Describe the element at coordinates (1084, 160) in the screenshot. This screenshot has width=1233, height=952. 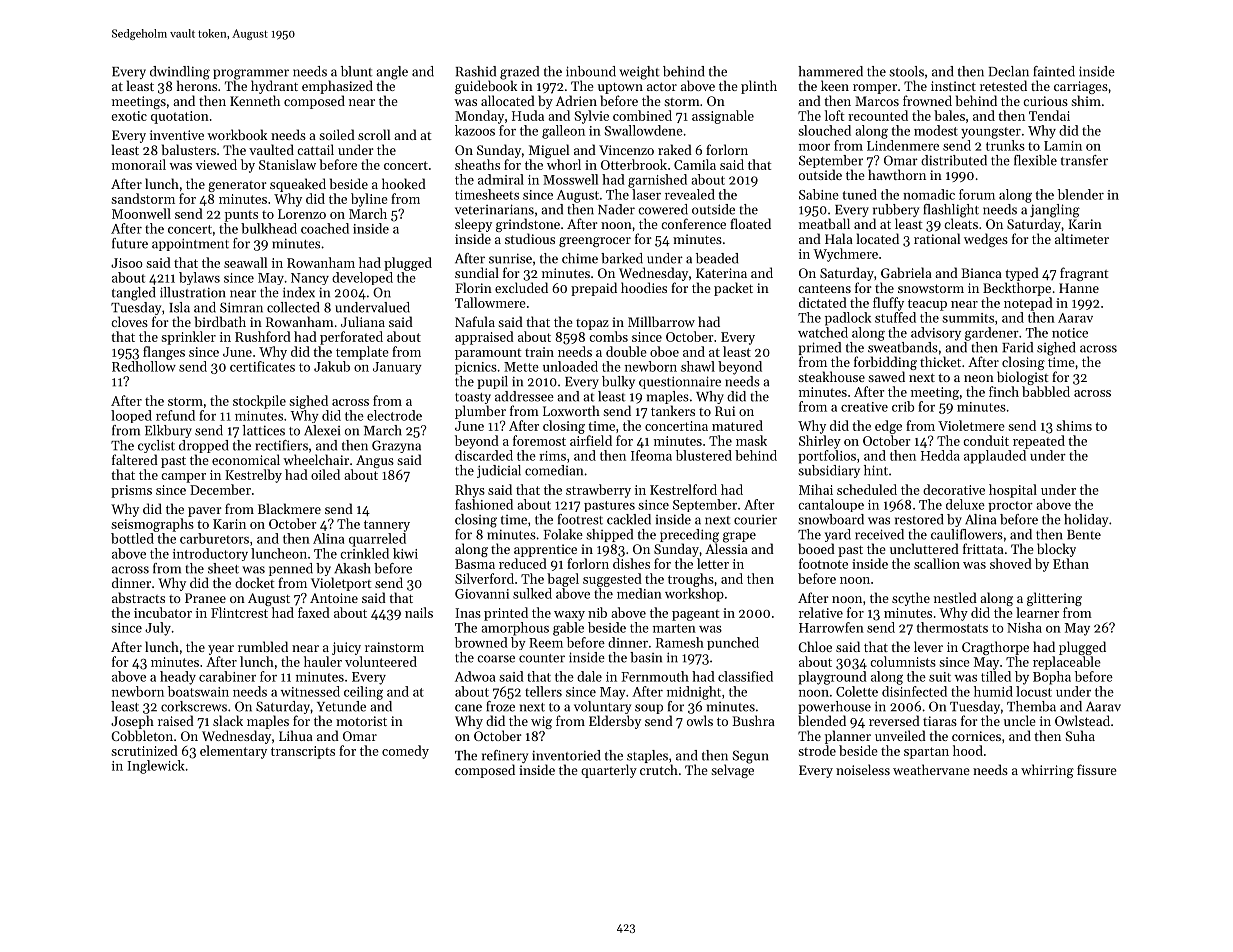
I see `transfer` at that location.
